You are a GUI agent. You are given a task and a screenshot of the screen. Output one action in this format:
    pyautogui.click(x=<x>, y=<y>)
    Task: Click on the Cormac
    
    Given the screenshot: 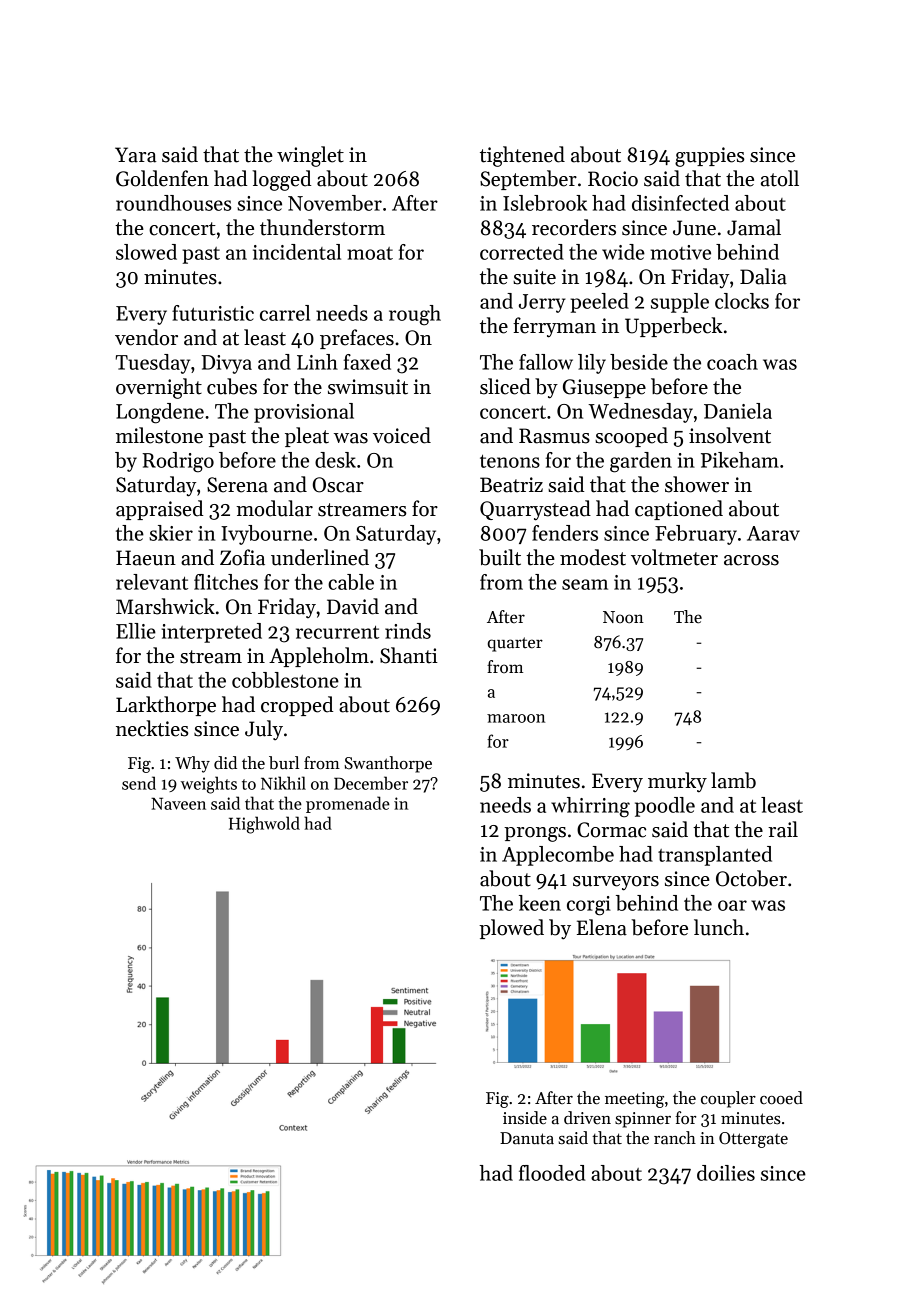 What is the action you would take?
    pyautogui.click(x=611, y=830)
